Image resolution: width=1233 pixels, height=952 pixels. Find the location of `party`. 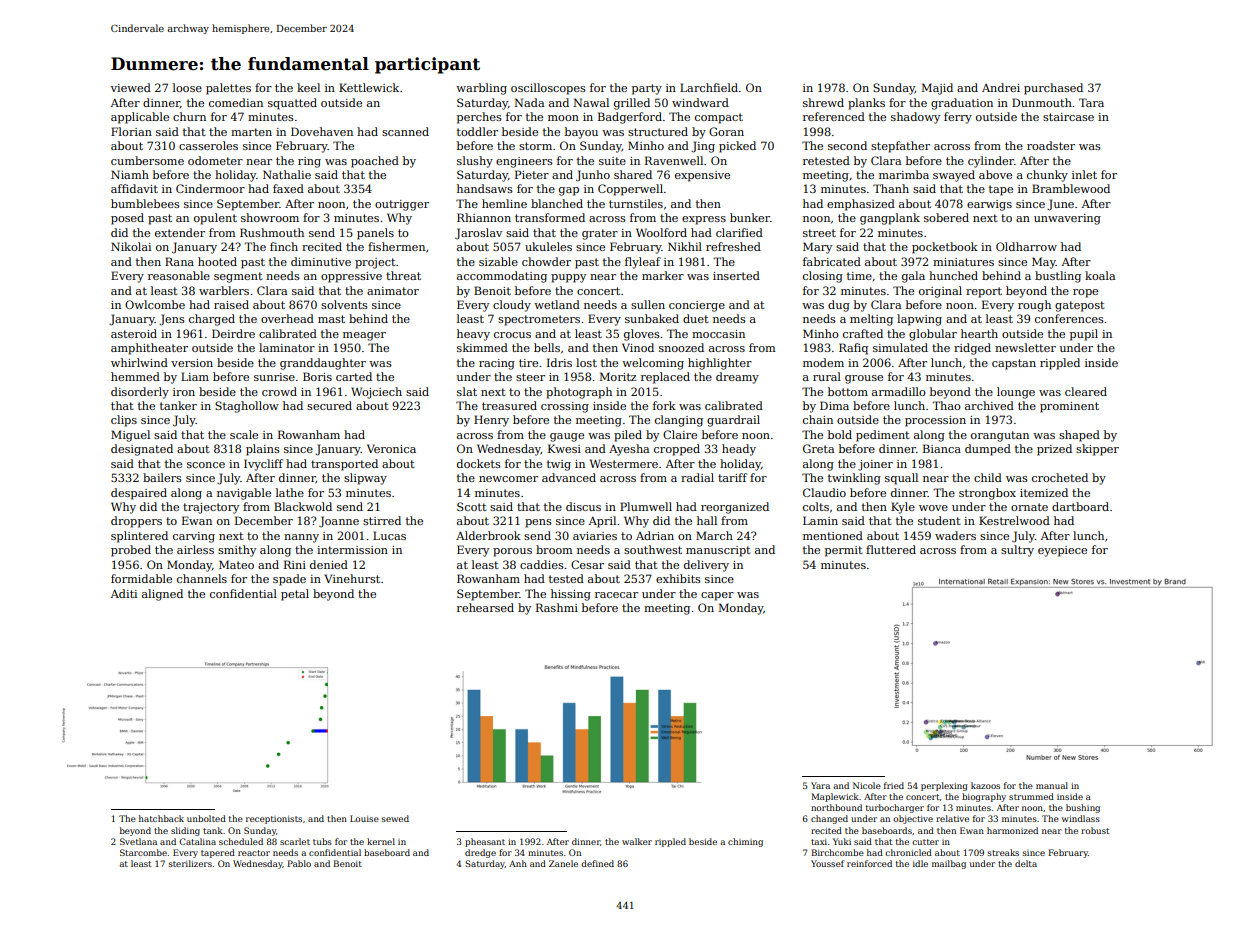

party is located at coordinates (647, 89).
